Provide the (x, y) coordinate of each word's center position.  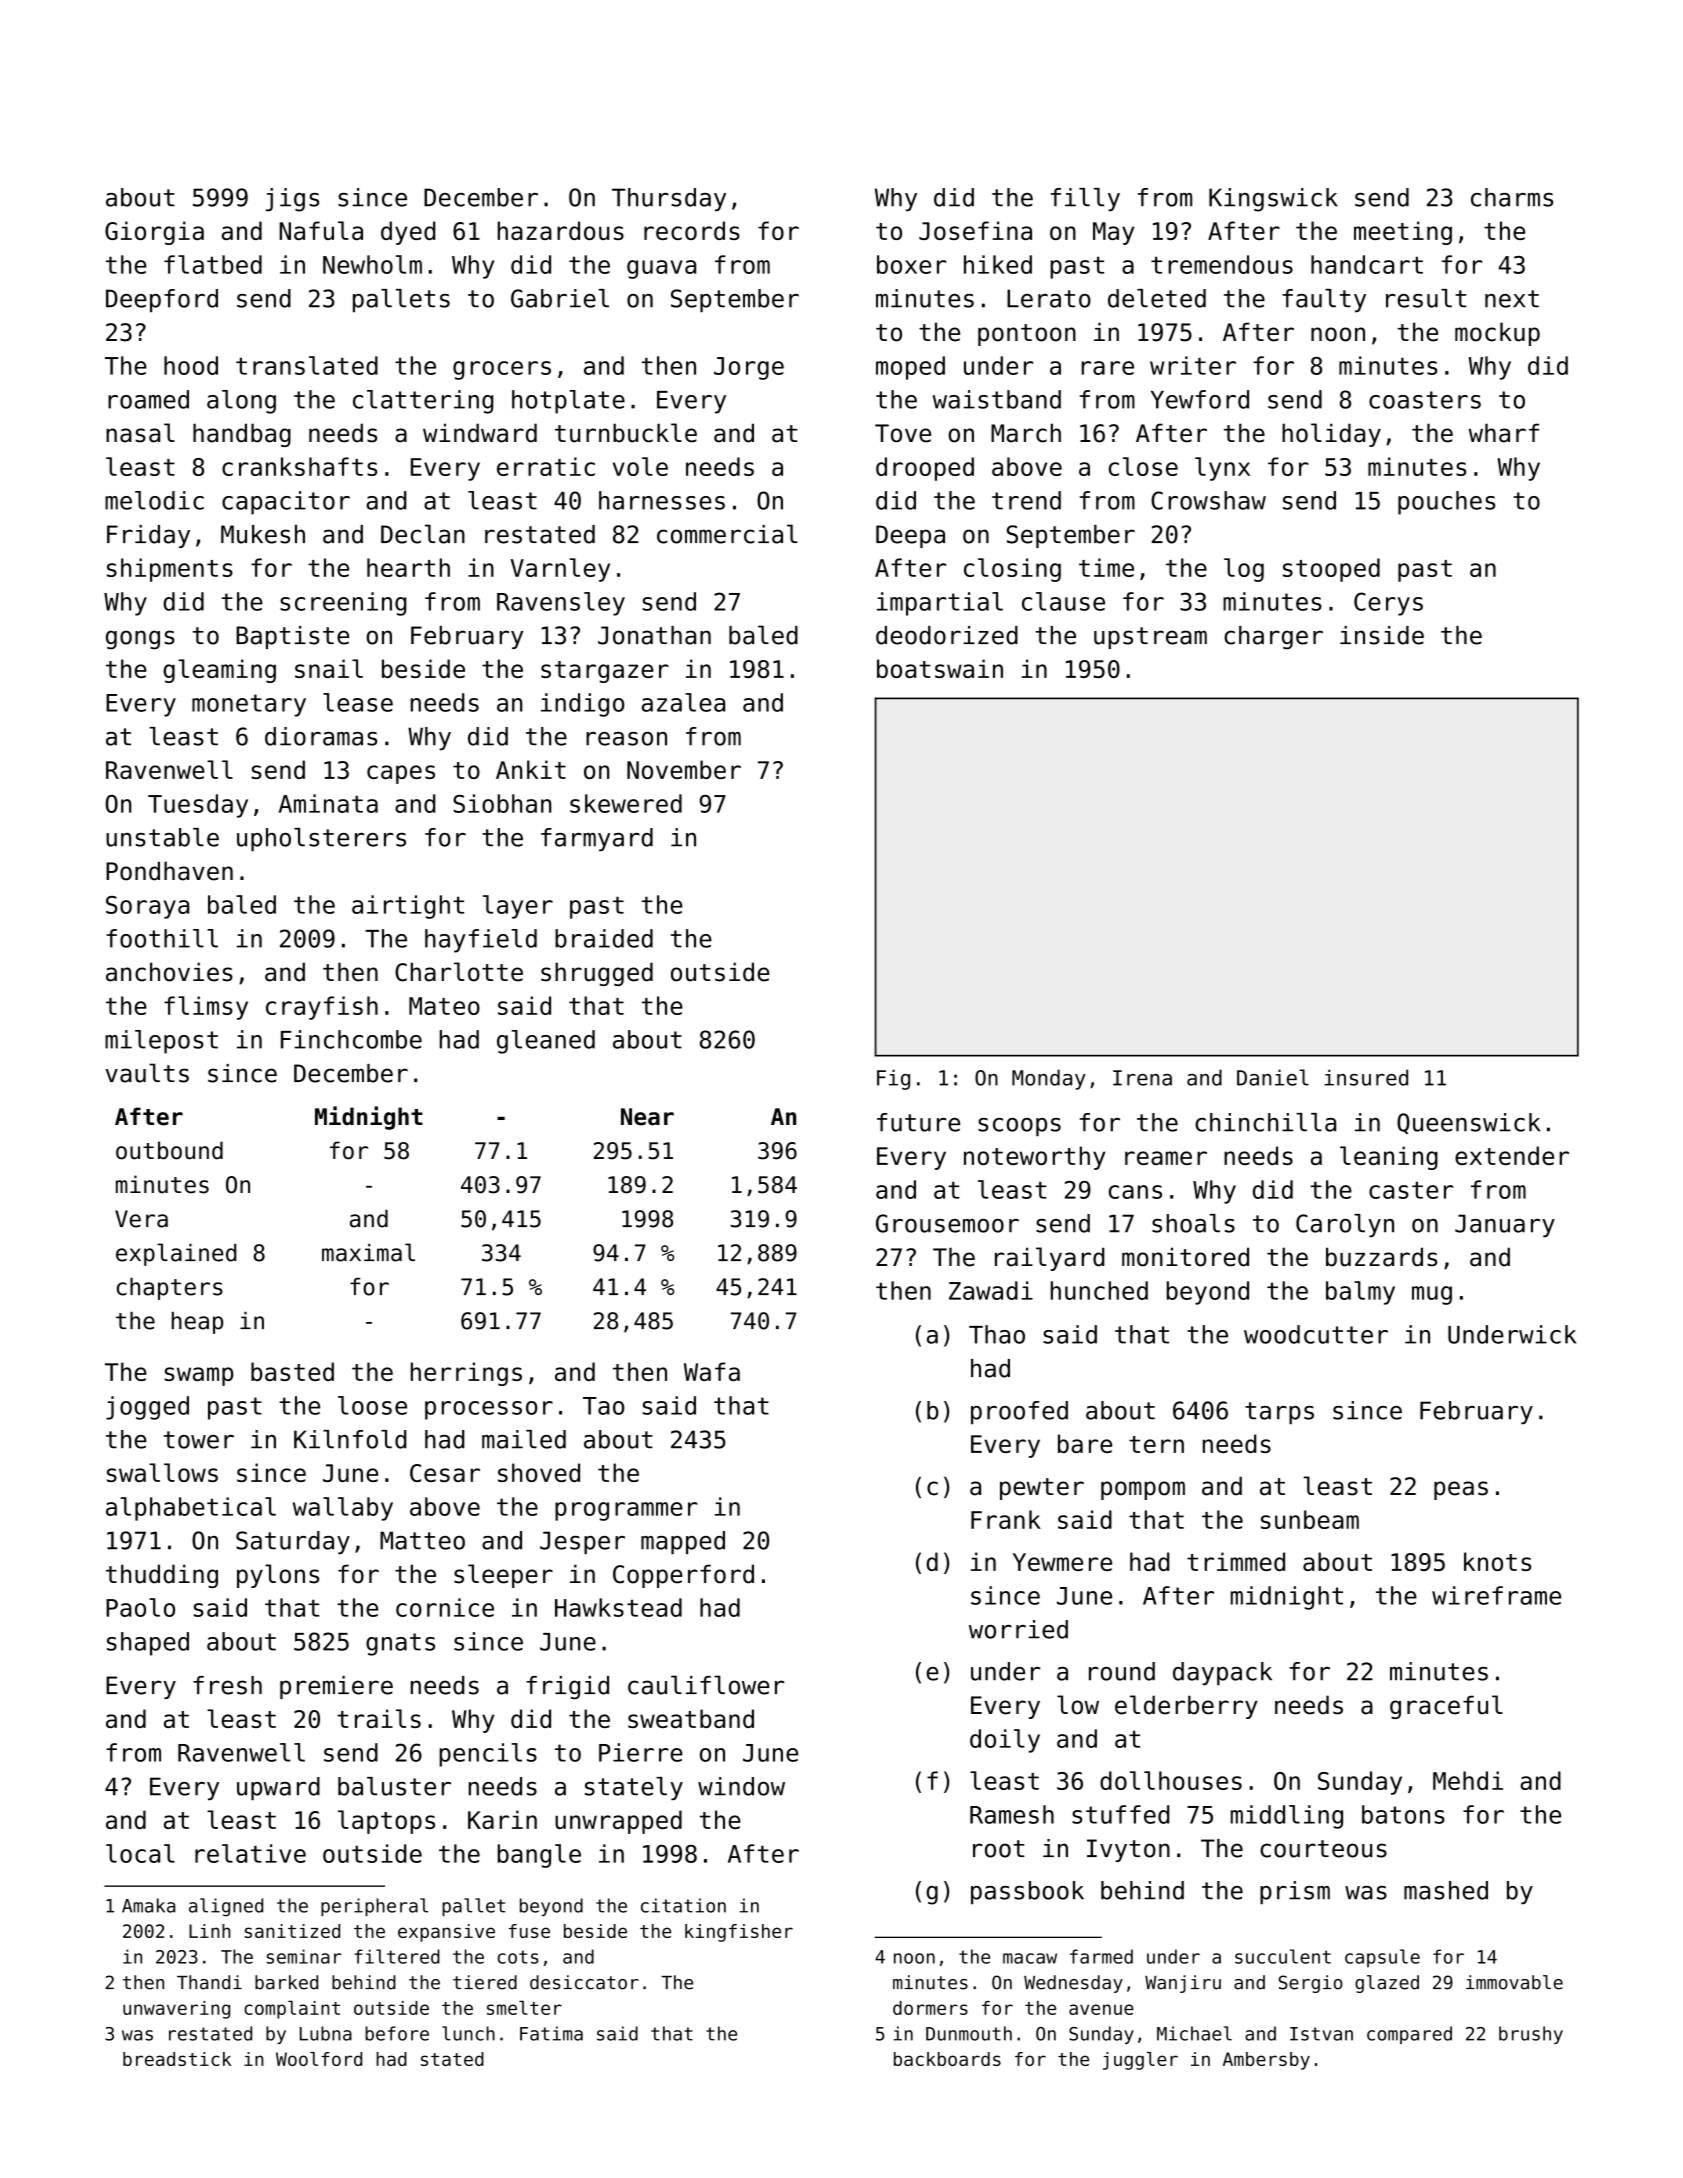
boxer (911, 264)
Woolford (319, 2059)
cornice (445, 1607)
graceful (1446, 1707)
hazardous (561, 230)
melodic (154, 500)
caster (1411, 1190)
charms (1512, 197)
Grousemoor (947, 1223)
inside (1382, 635)
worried (1018, 1629)
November (684, 769)
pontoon (1027, 335)
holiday (1331, 435)
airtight (408, 907)
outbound (169, 1150)
